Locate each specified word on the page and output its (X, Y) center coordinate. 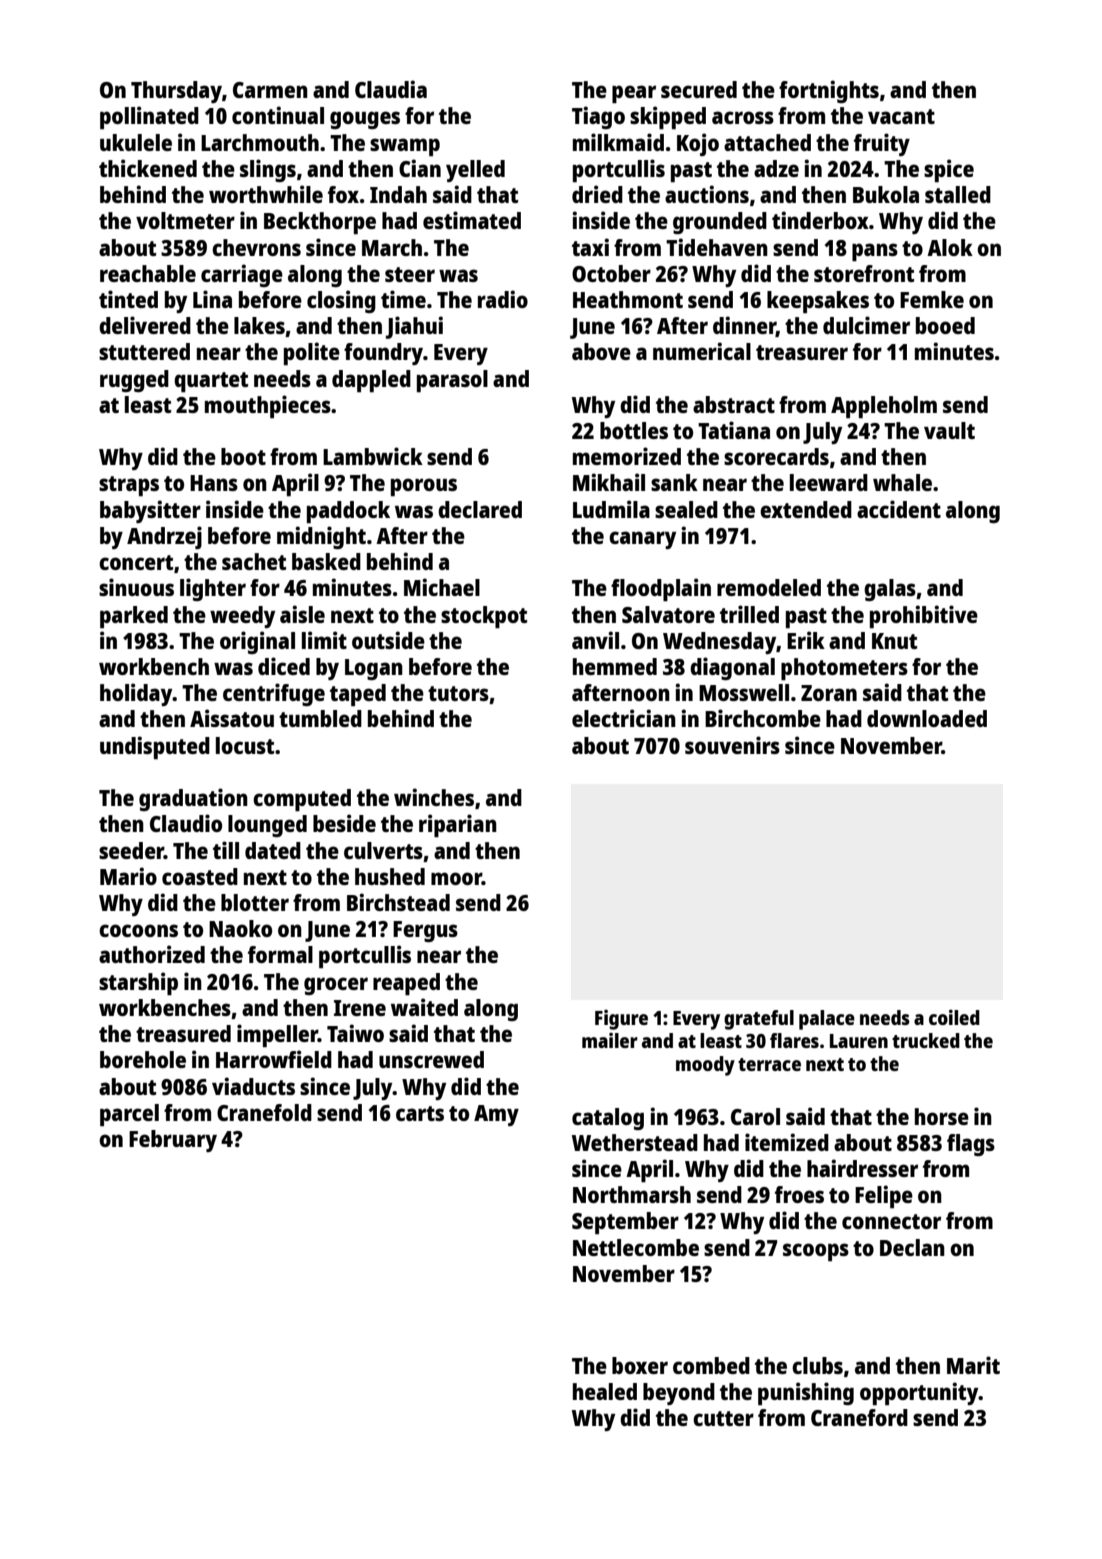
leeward (829, 482)
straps (129, 486)
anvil (595, 640)
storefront (864, 273)
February (173, 1141)
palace (827, 1020)
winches (434, 797)
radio (503, 299)
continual (278, 115)
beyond (679, 1394)
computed (302, 800)
